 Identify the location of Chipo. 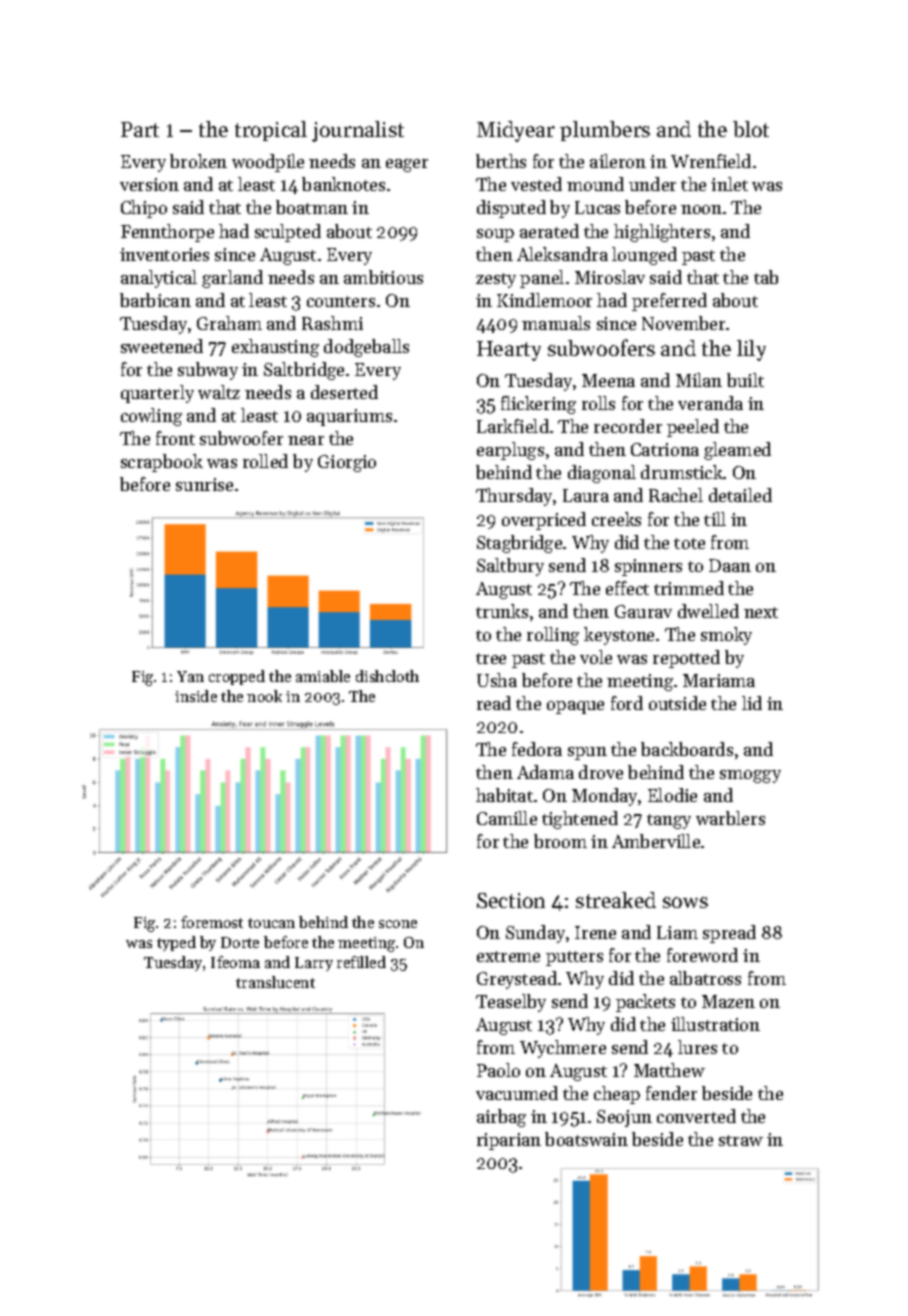
(144, 209).
